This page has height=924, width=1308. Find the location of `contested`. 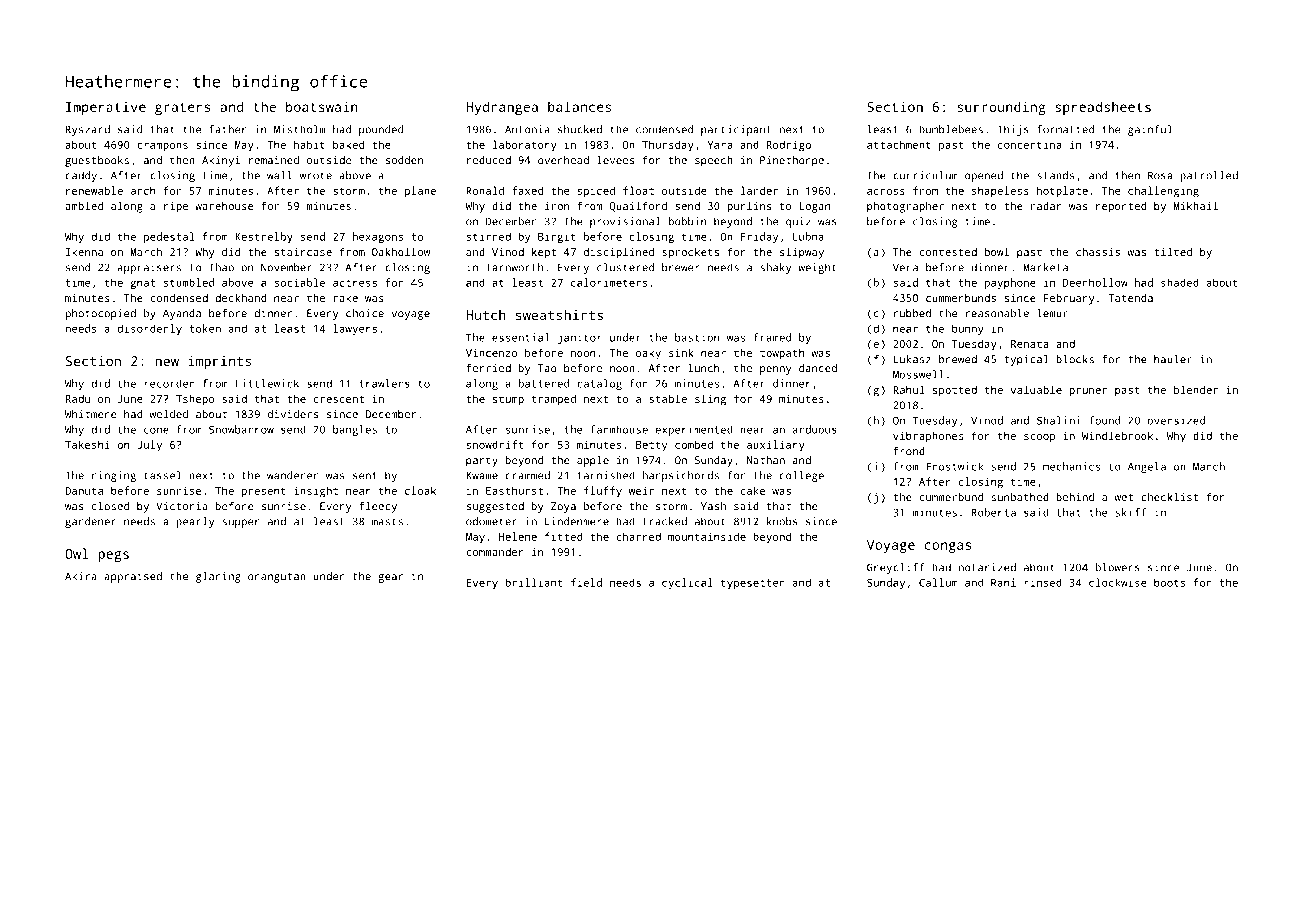

contested is located at coordinates (948, 252).
